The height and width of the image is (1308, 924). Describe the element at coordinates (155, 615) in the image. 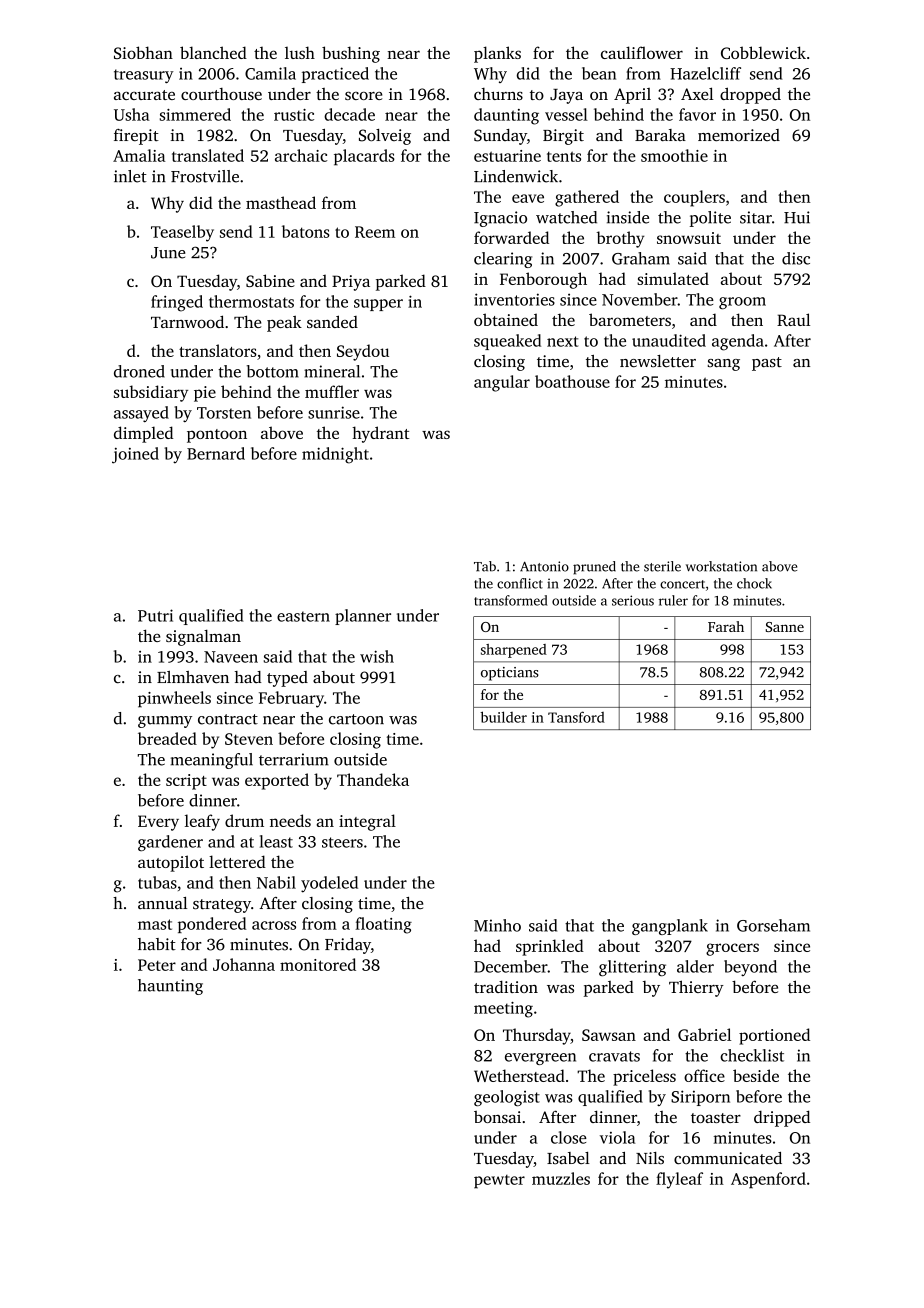

I see `Putri` at that location.
